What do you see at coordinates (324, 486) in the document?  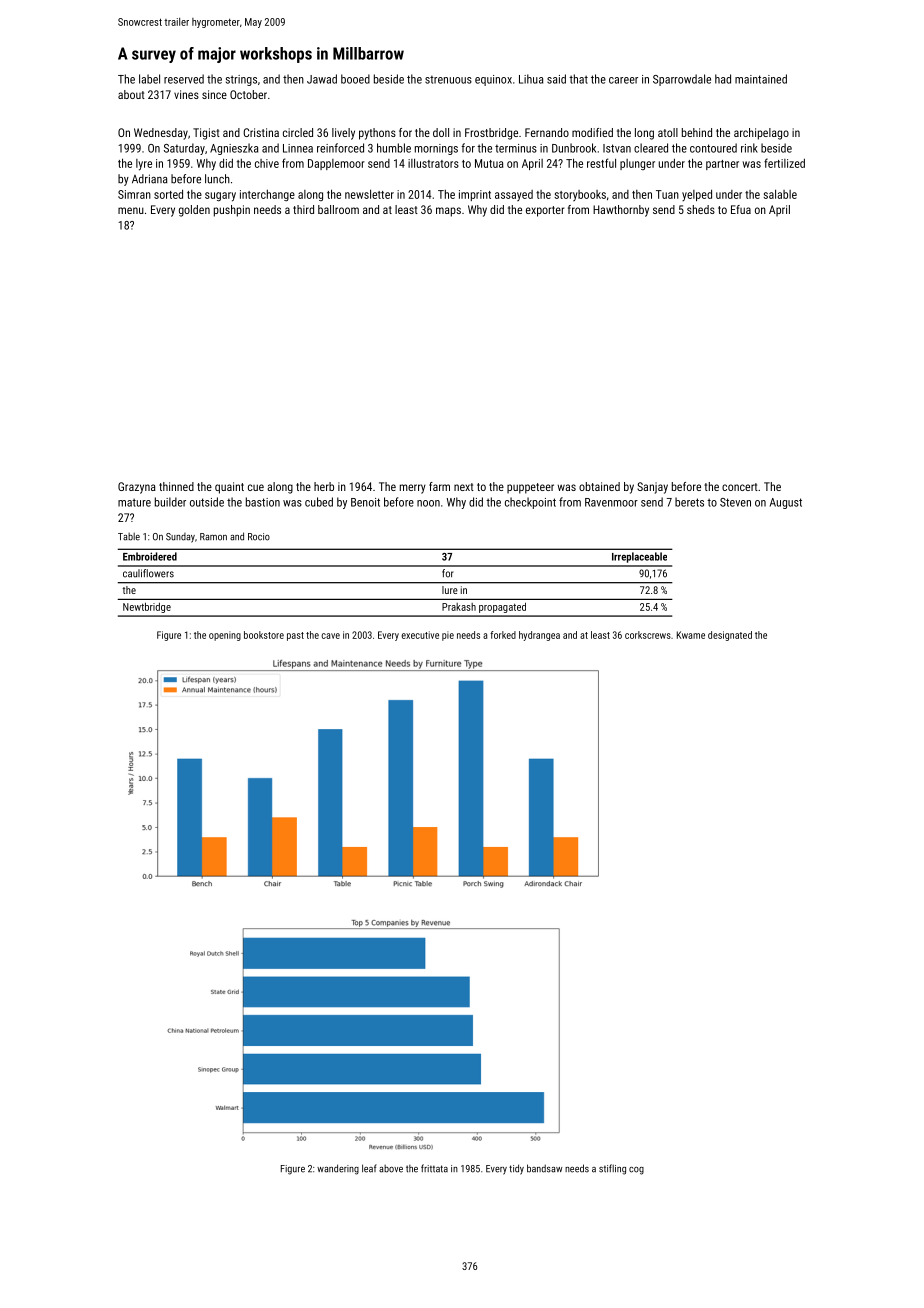 I see `herb` at bounding box center [324, 486].
